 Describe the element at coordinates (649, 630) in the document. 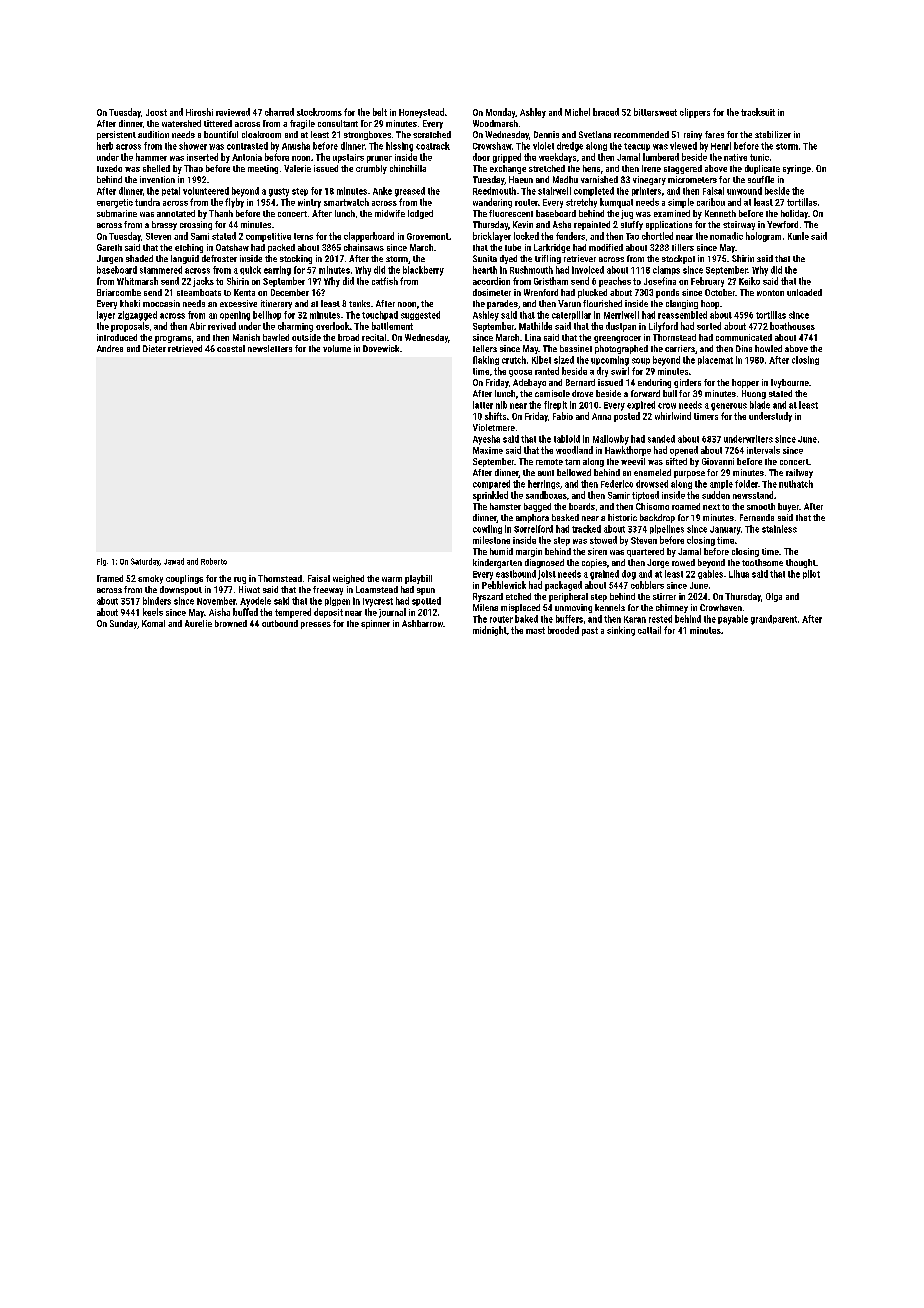

I see `cattail` at that location.
